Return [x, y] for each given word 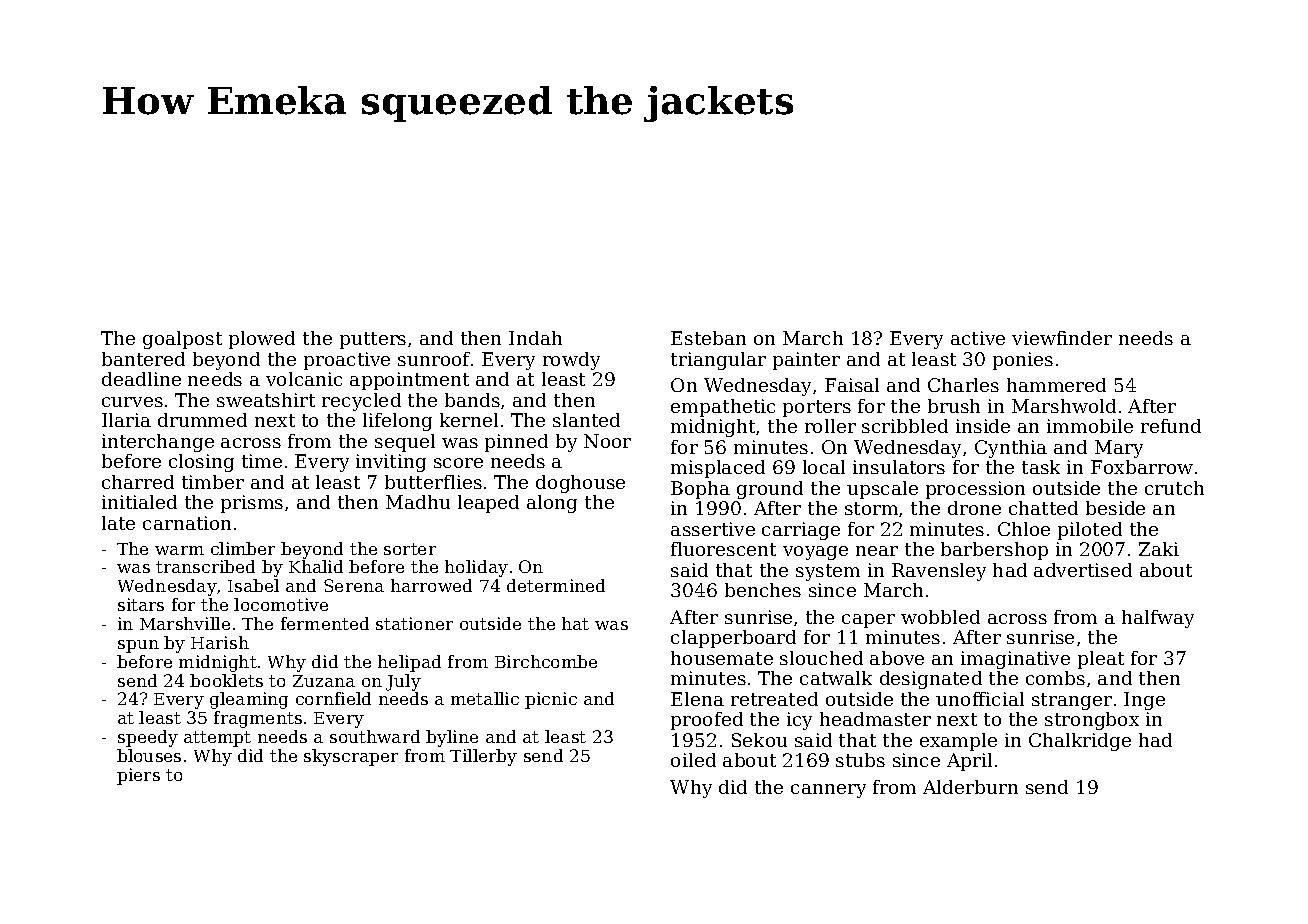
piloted [1090, 531]
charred [138, 482]
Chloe [1024, 529]
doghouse [580, 484]
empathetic [723, 408]
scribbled [905, 426]
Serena [354, 585]
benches [763, 590]
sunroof [434, 359]
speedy [148, 738]
